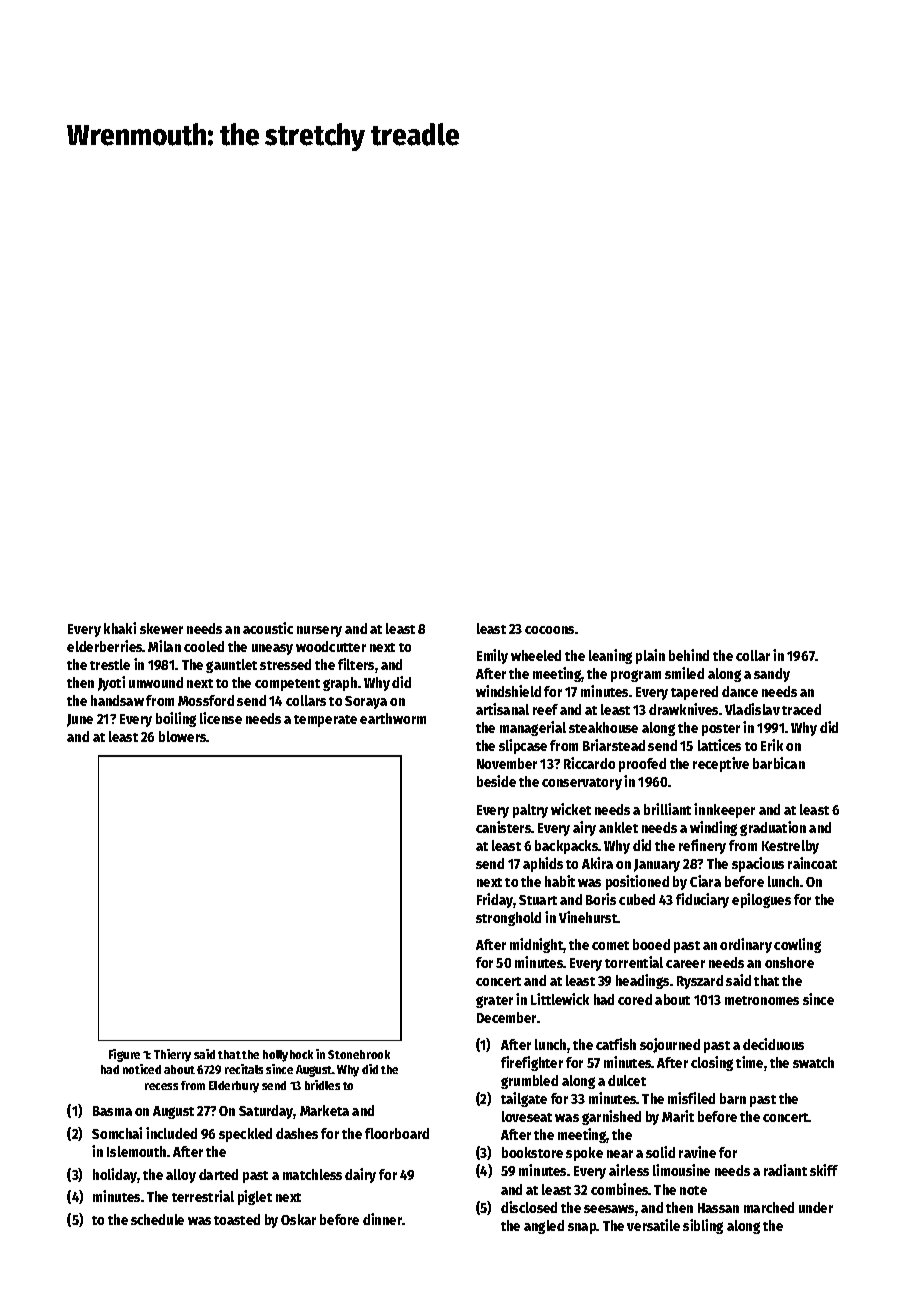 The height and width of the image is (1316, 908). What do you see at coordinates (110, 664) in the image?
I see `trestle` at bounding box center [110, 664].
